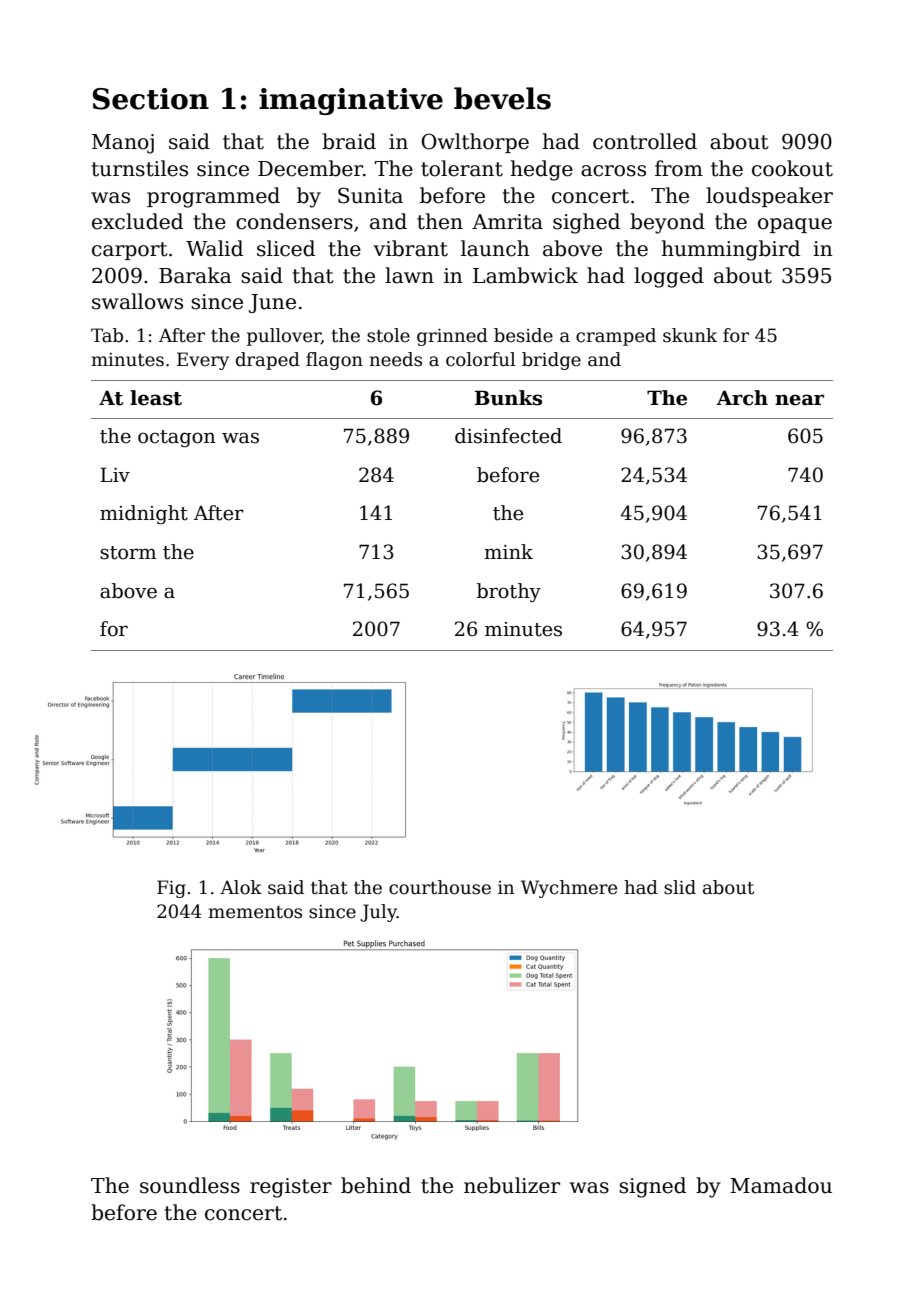  What do you see at coordinates (525, 275) in the image?
I see `Lambwick` at bounding box center [525, 275].
